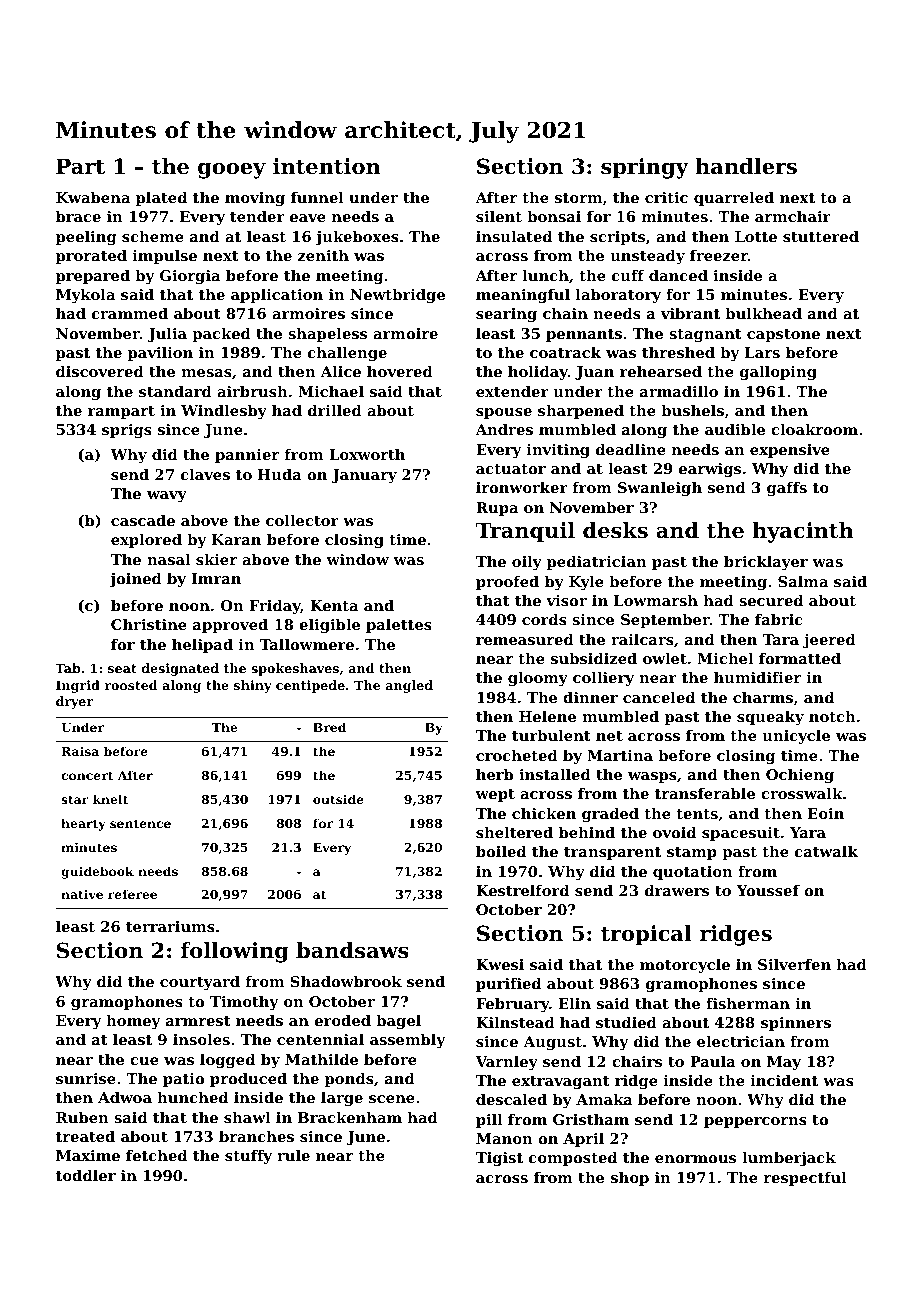  What do you see at coordinates (80, 751) in the screenshot?
I see `Raisa` at bounding box center [80, 751].
